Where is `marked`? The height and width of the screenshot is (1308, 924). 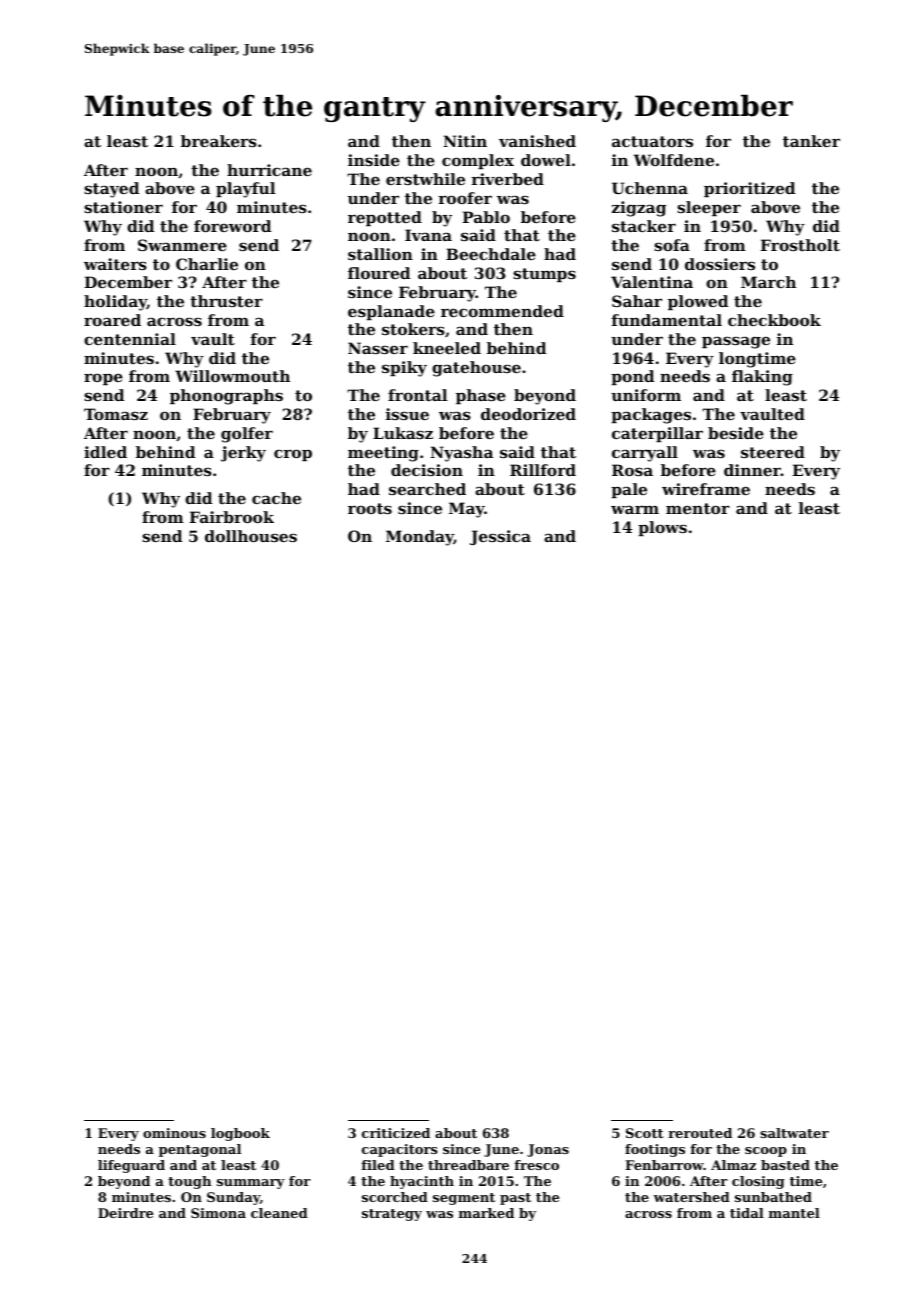 marked is located at coordinates (486, 1213).
